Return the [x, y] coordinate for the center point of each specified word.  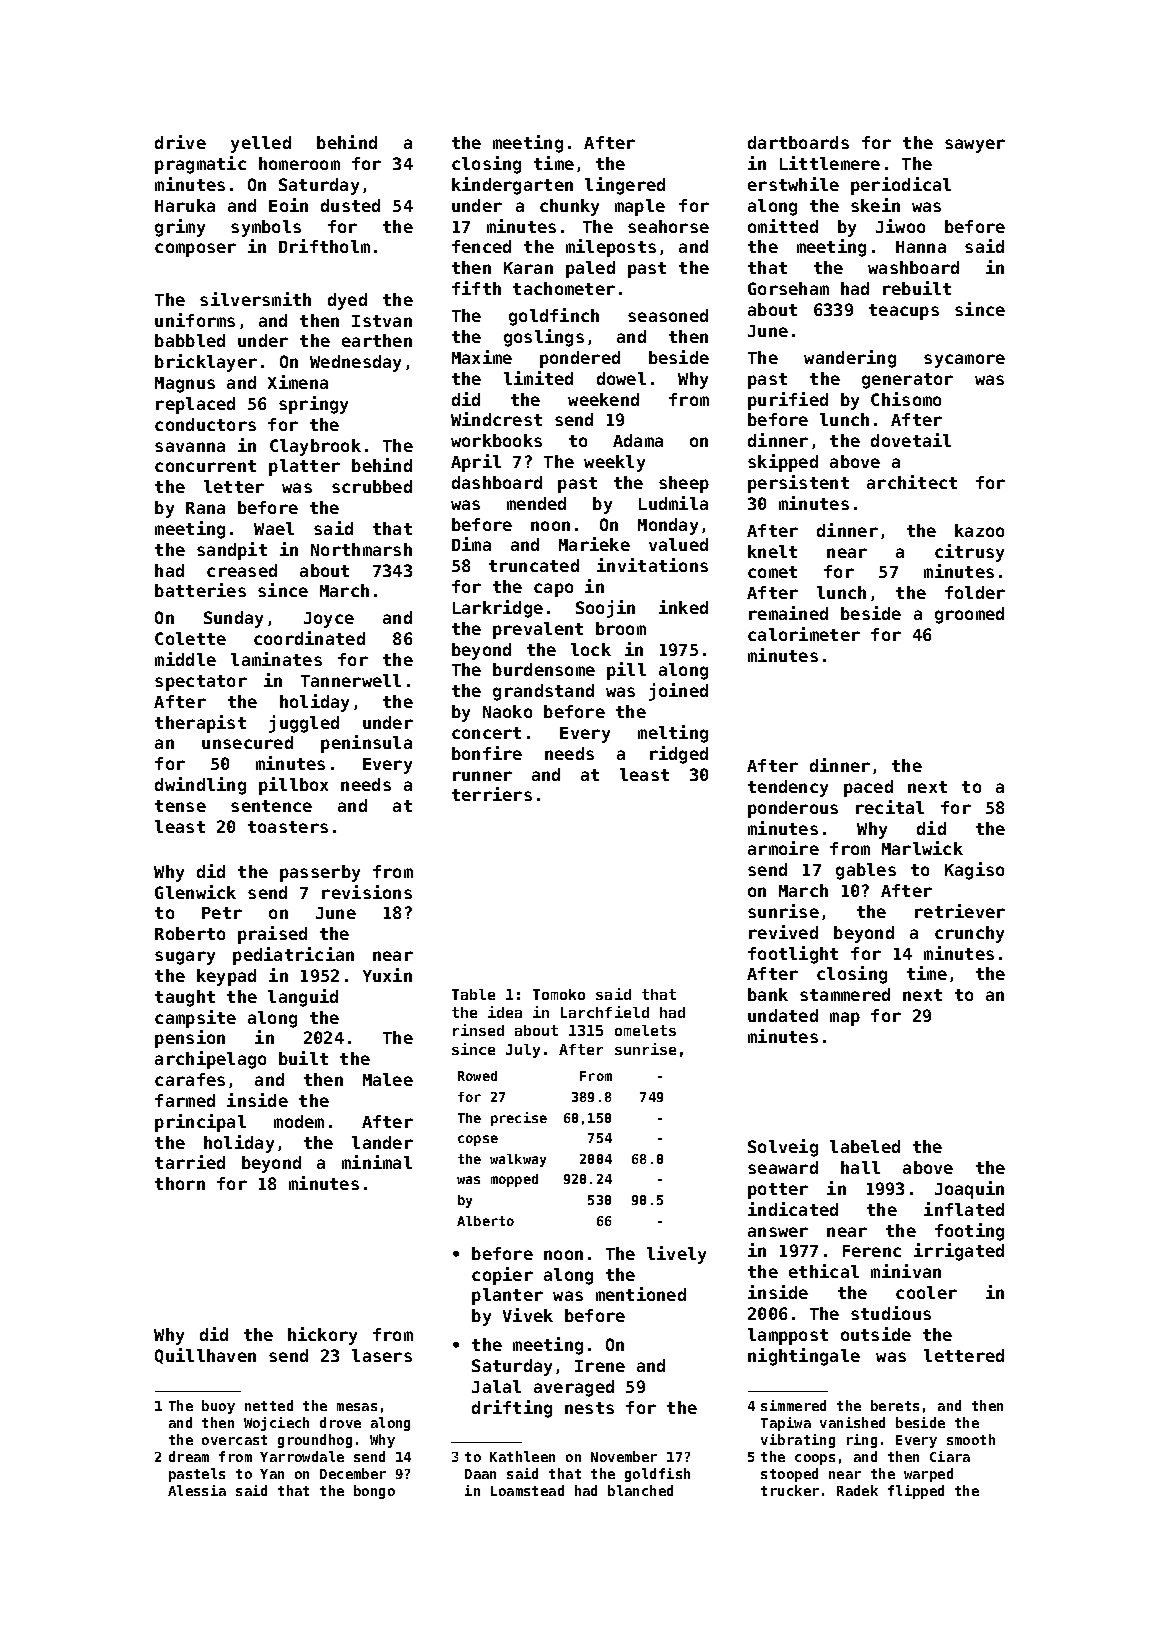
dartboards [798, 142]
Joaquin [969, 1190]
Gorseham [788, 288]
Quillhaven [205, 1356]
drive [180, 142]
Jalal [496, 1386]
